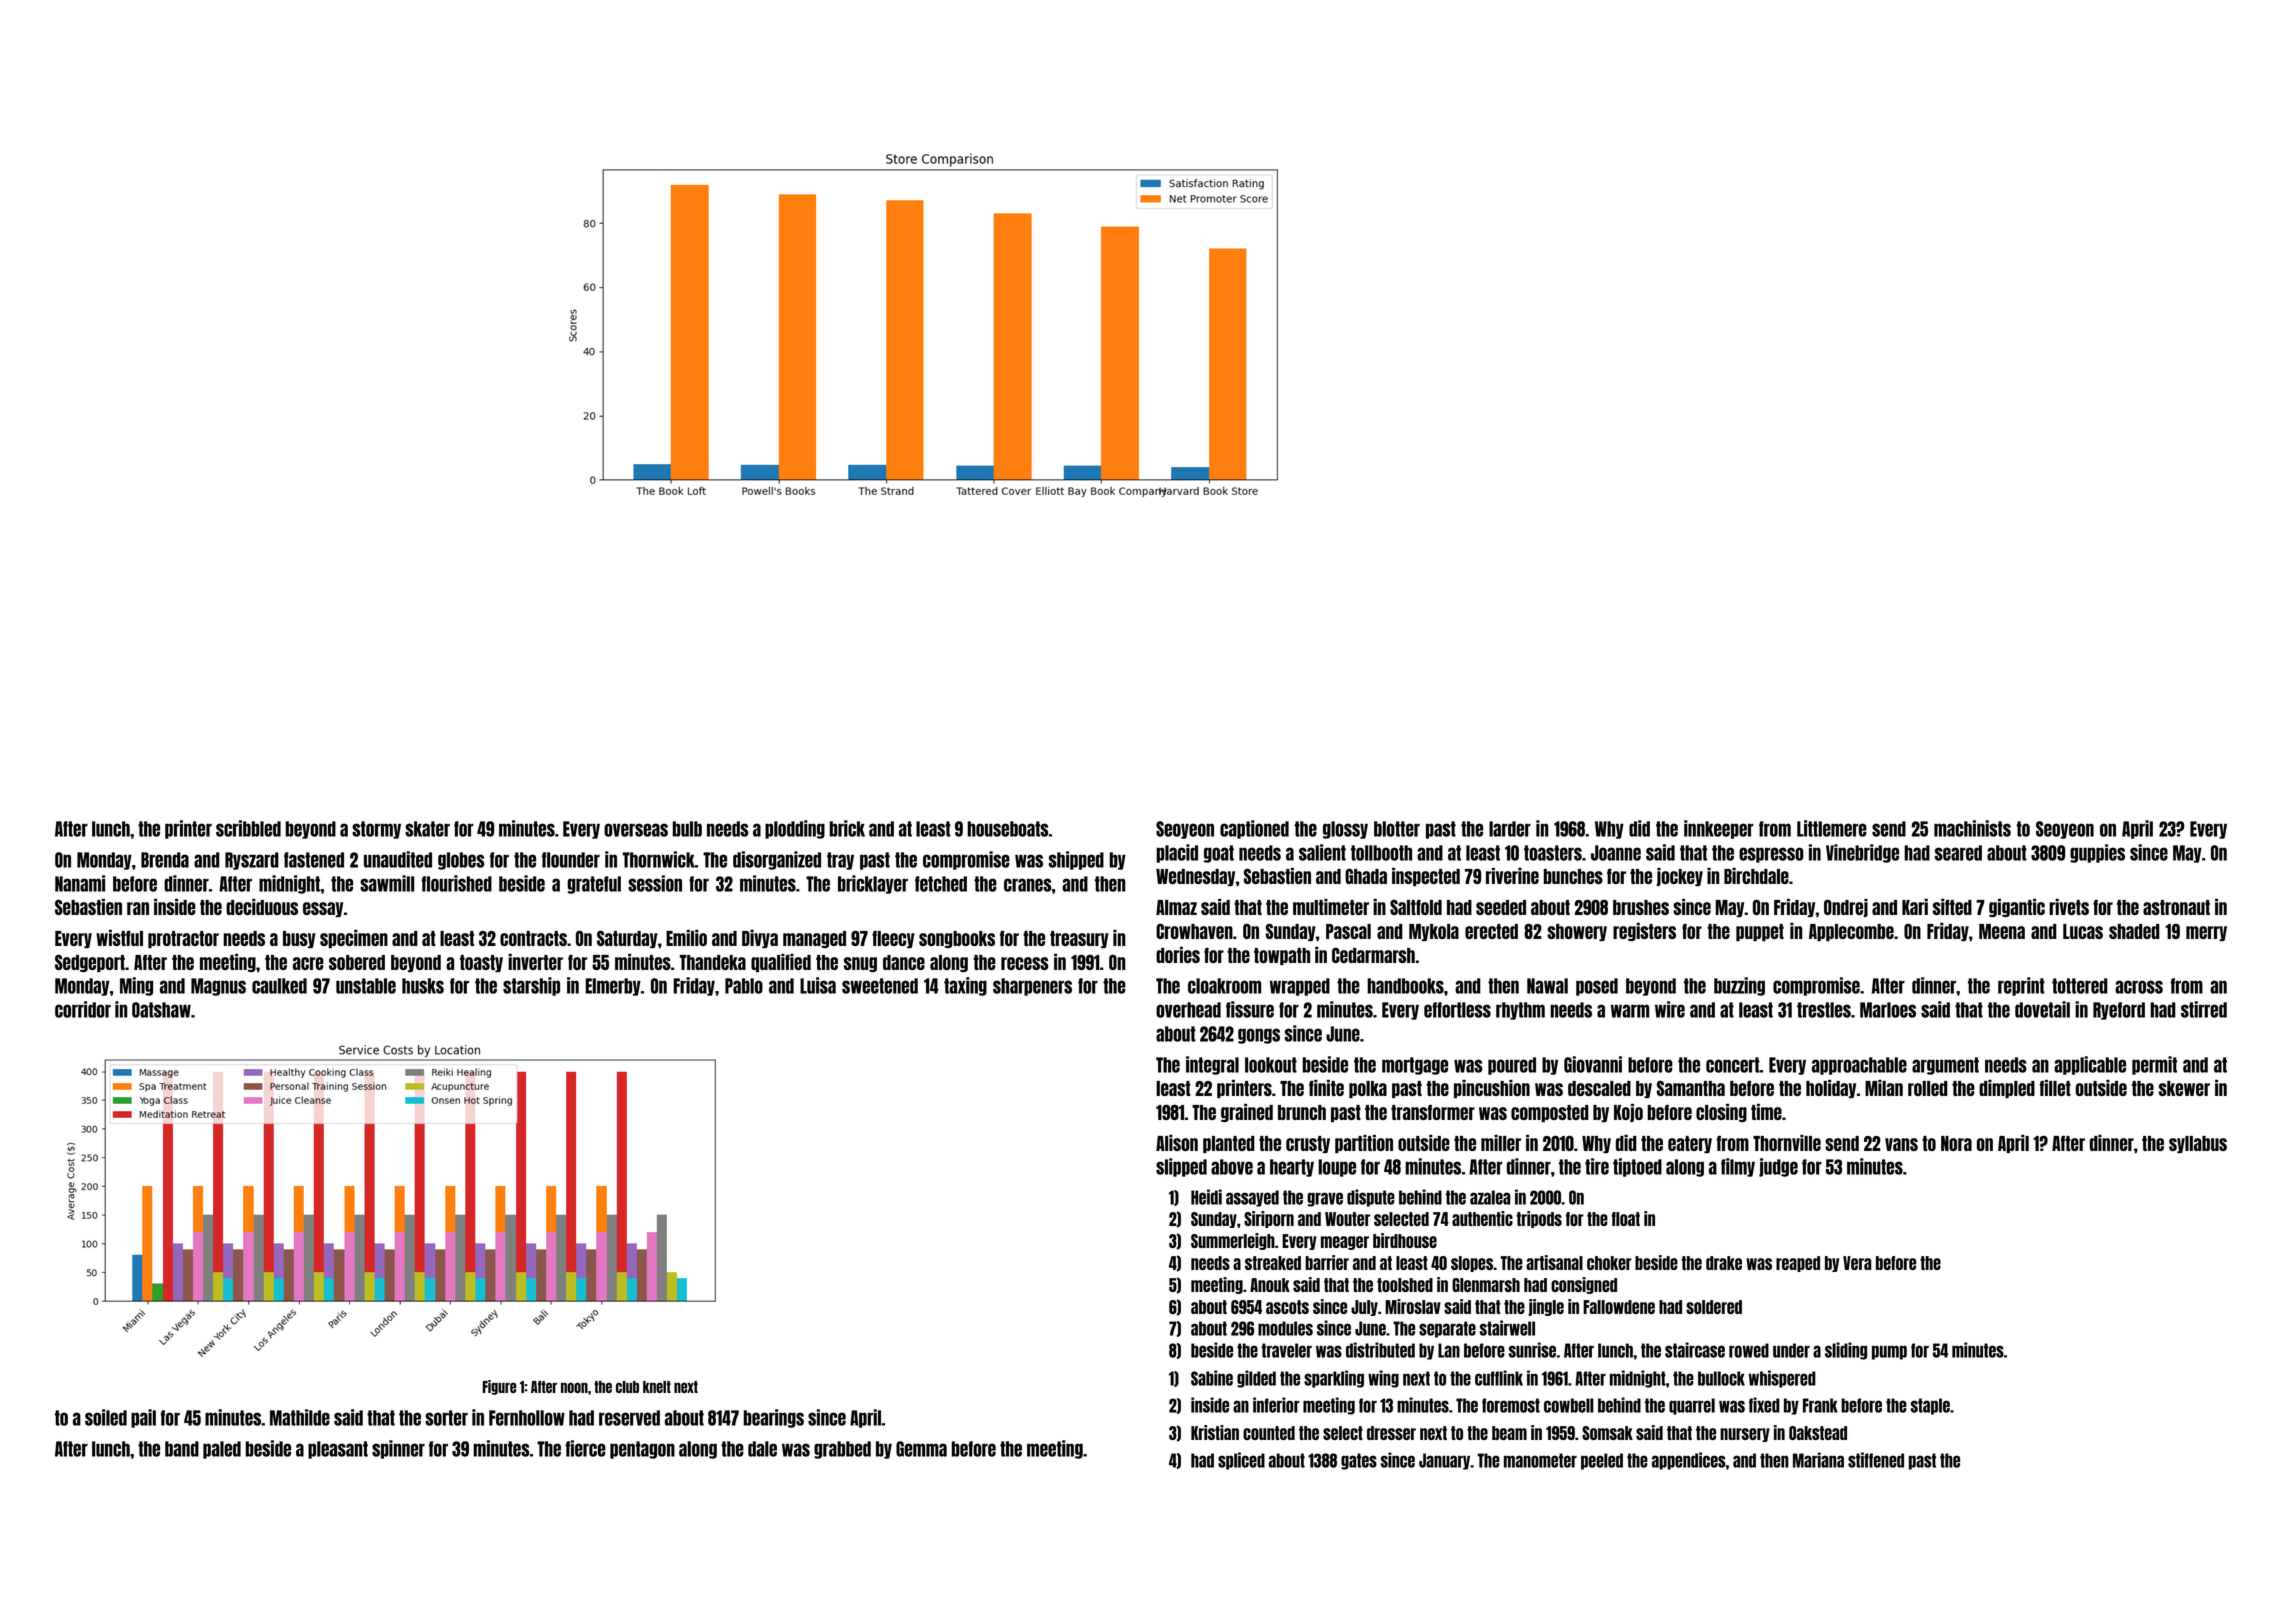 The width and height of the image is (2282, 1614). I want to click on reaped, so click(1798, 1264).
